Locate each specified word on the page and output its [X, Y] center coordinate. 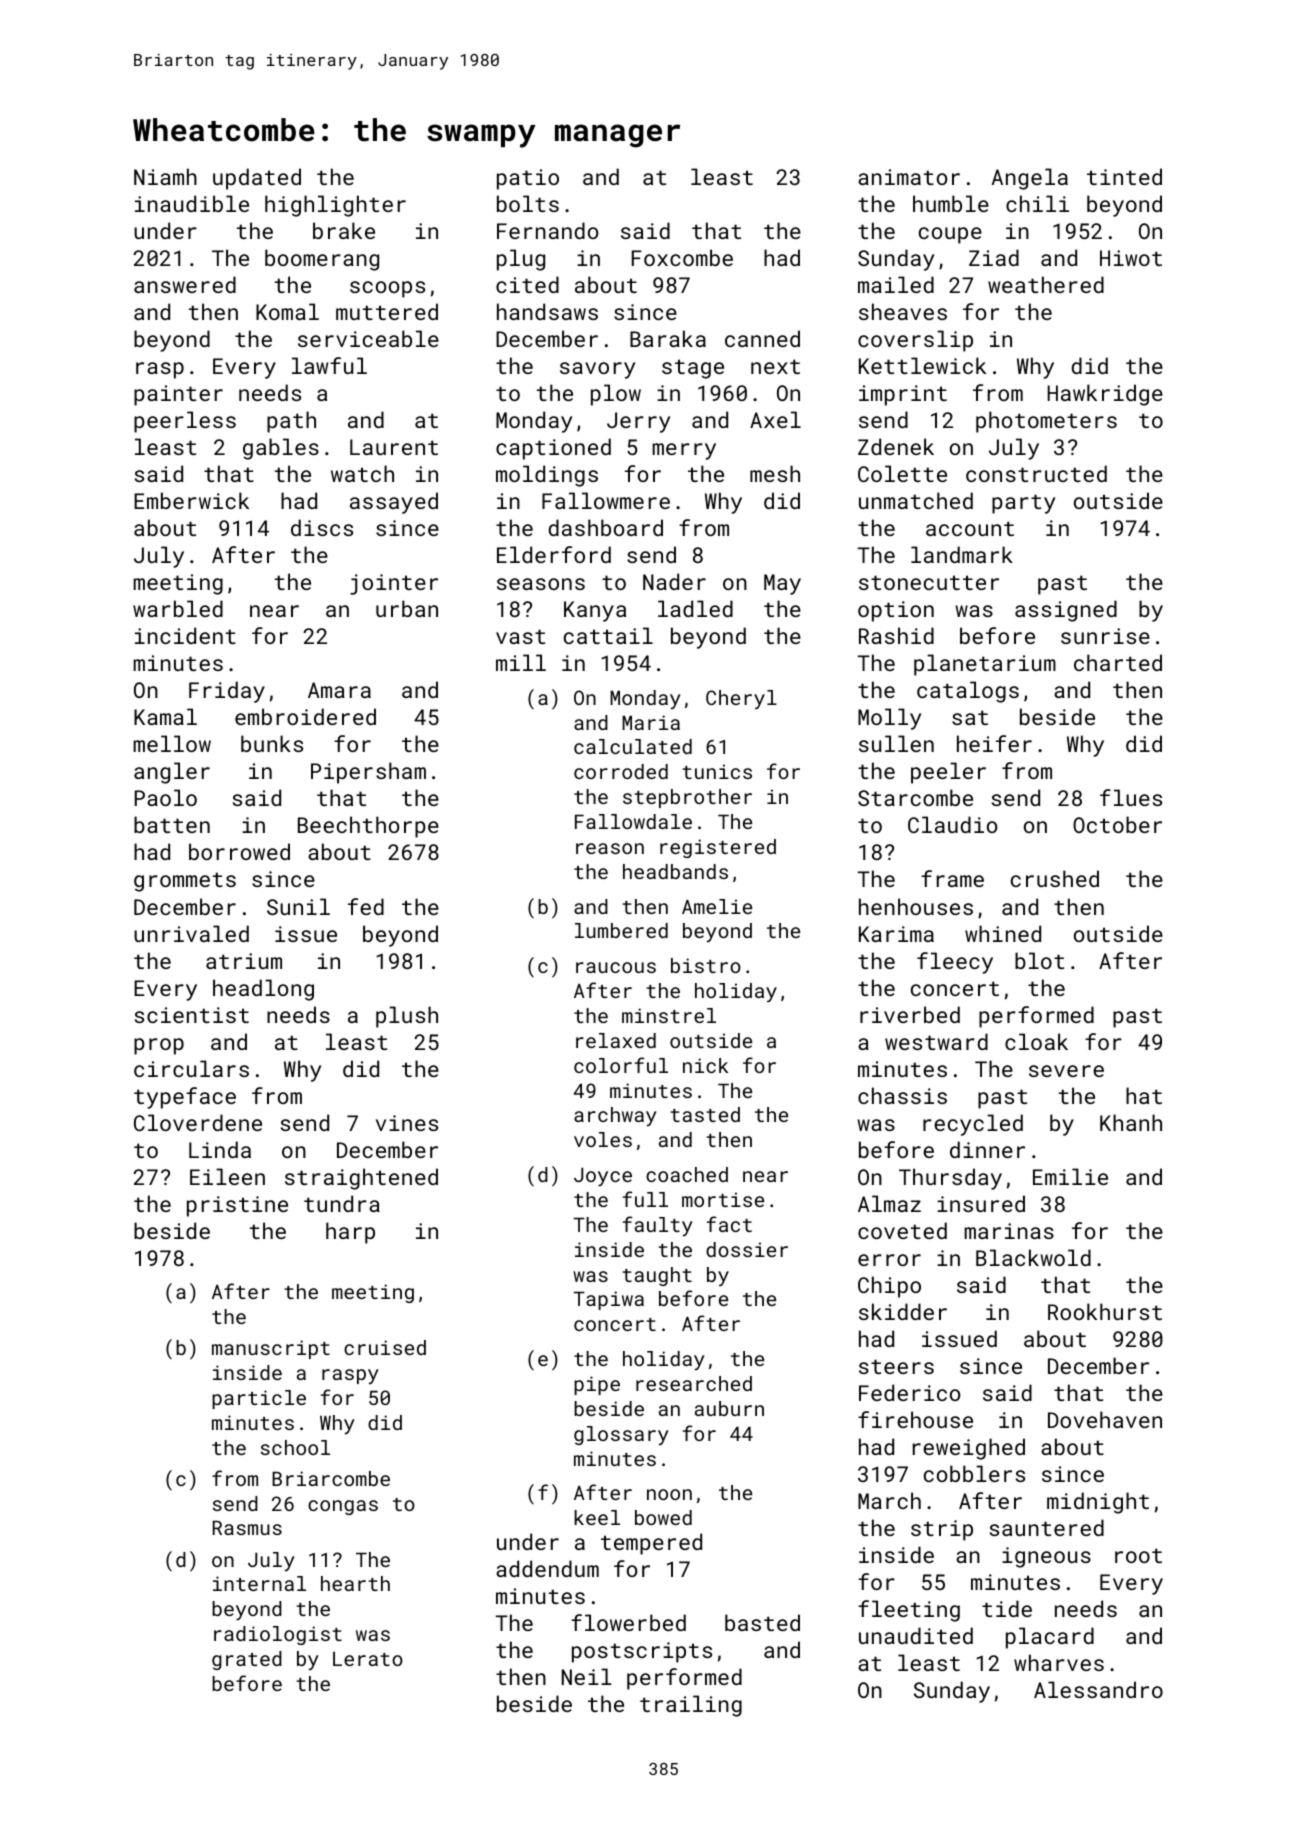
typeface [185, 1098]
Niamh [165, 176]
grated [247, 1660]
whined [1003, 933]
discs [322, 527]
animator [909, 177]
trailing [691, 1706]
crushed [1055, 878]
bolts [528, 203]
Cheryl [741, 699]
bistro [706, 965]
